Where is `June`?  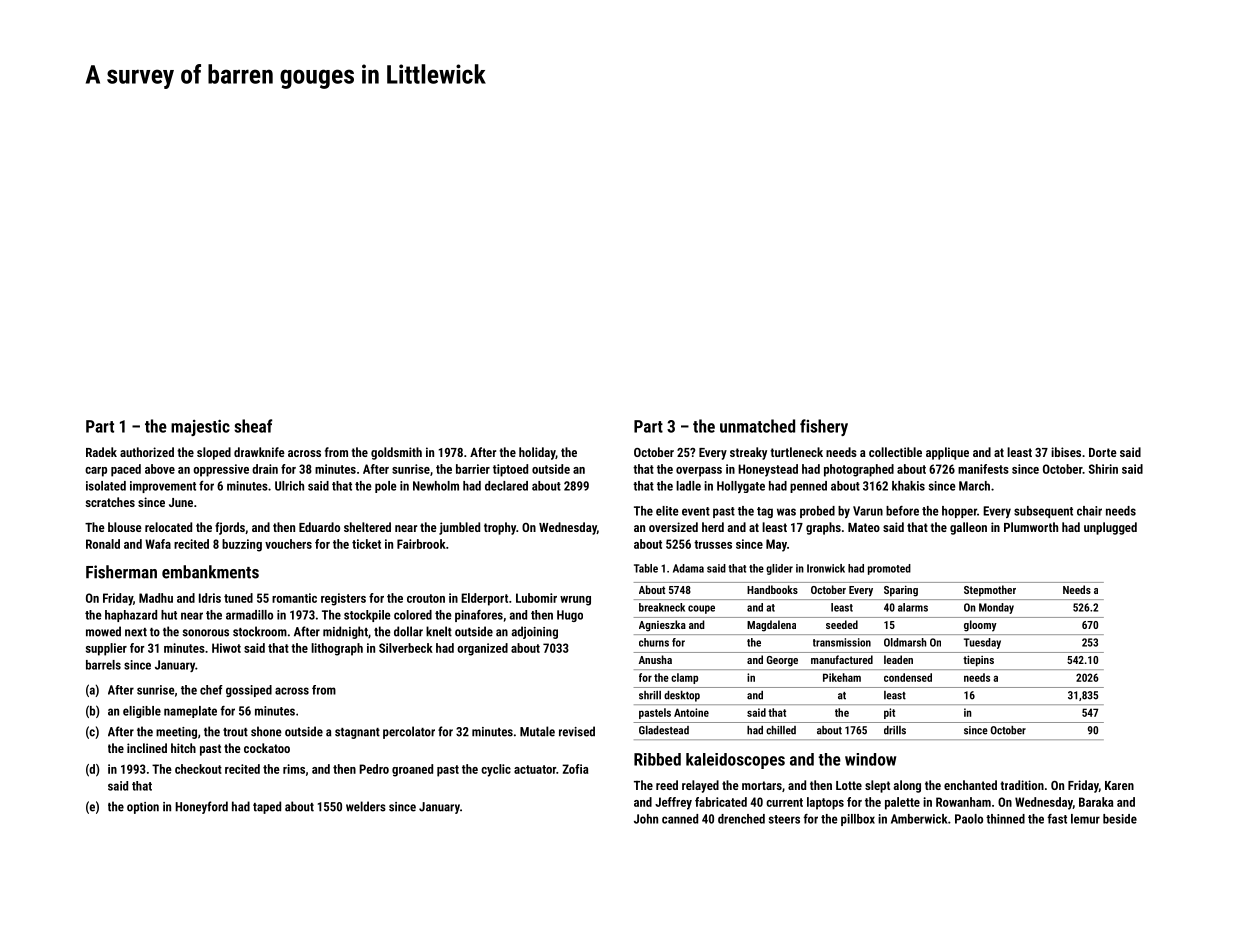
June is located at coordinates (181, 502).
